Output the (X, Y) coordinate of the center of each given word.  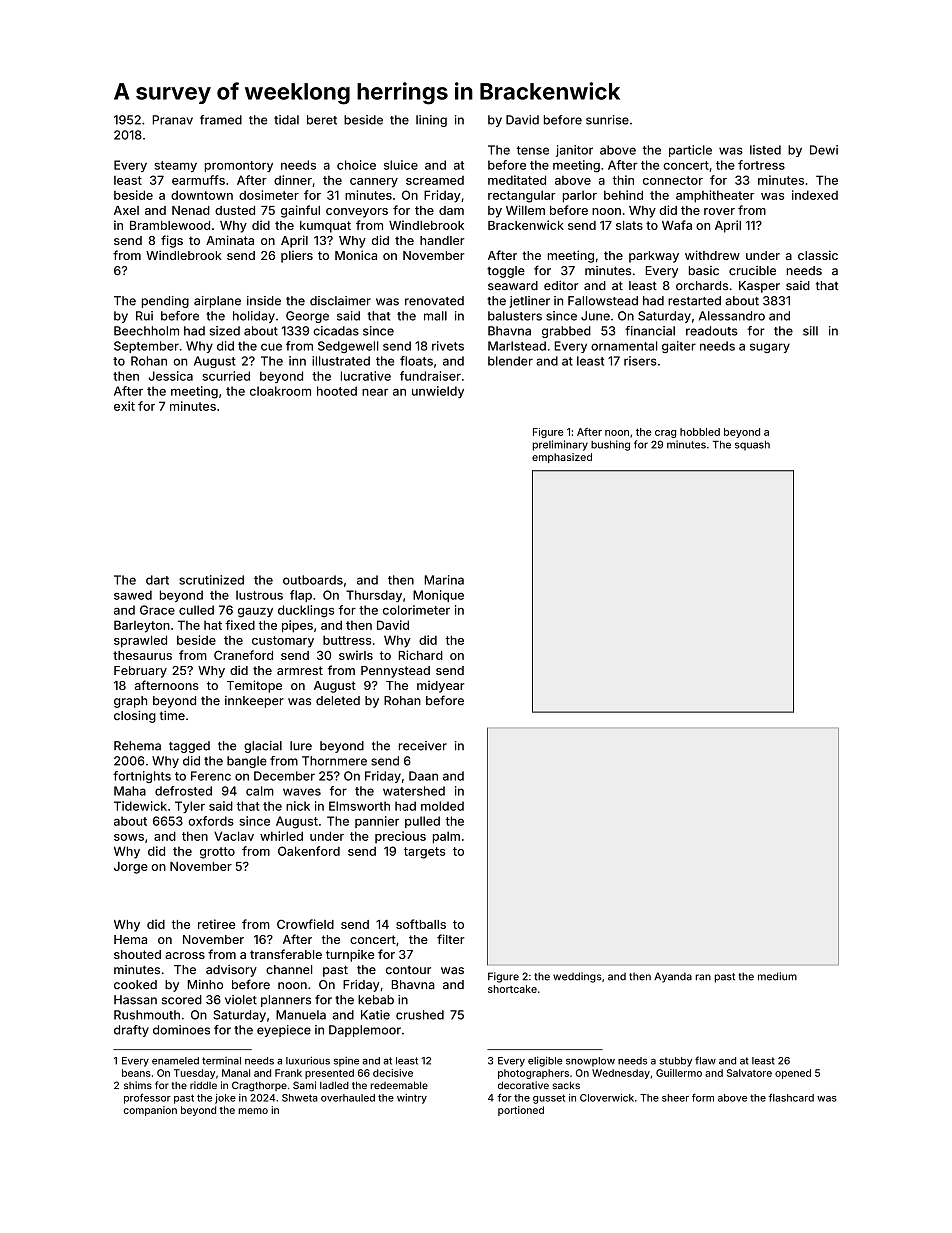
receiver (423, 746)
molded (442, 806)
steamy (175, 166)
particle (690, 151)
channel (289, 970)
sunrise (607, 120)
